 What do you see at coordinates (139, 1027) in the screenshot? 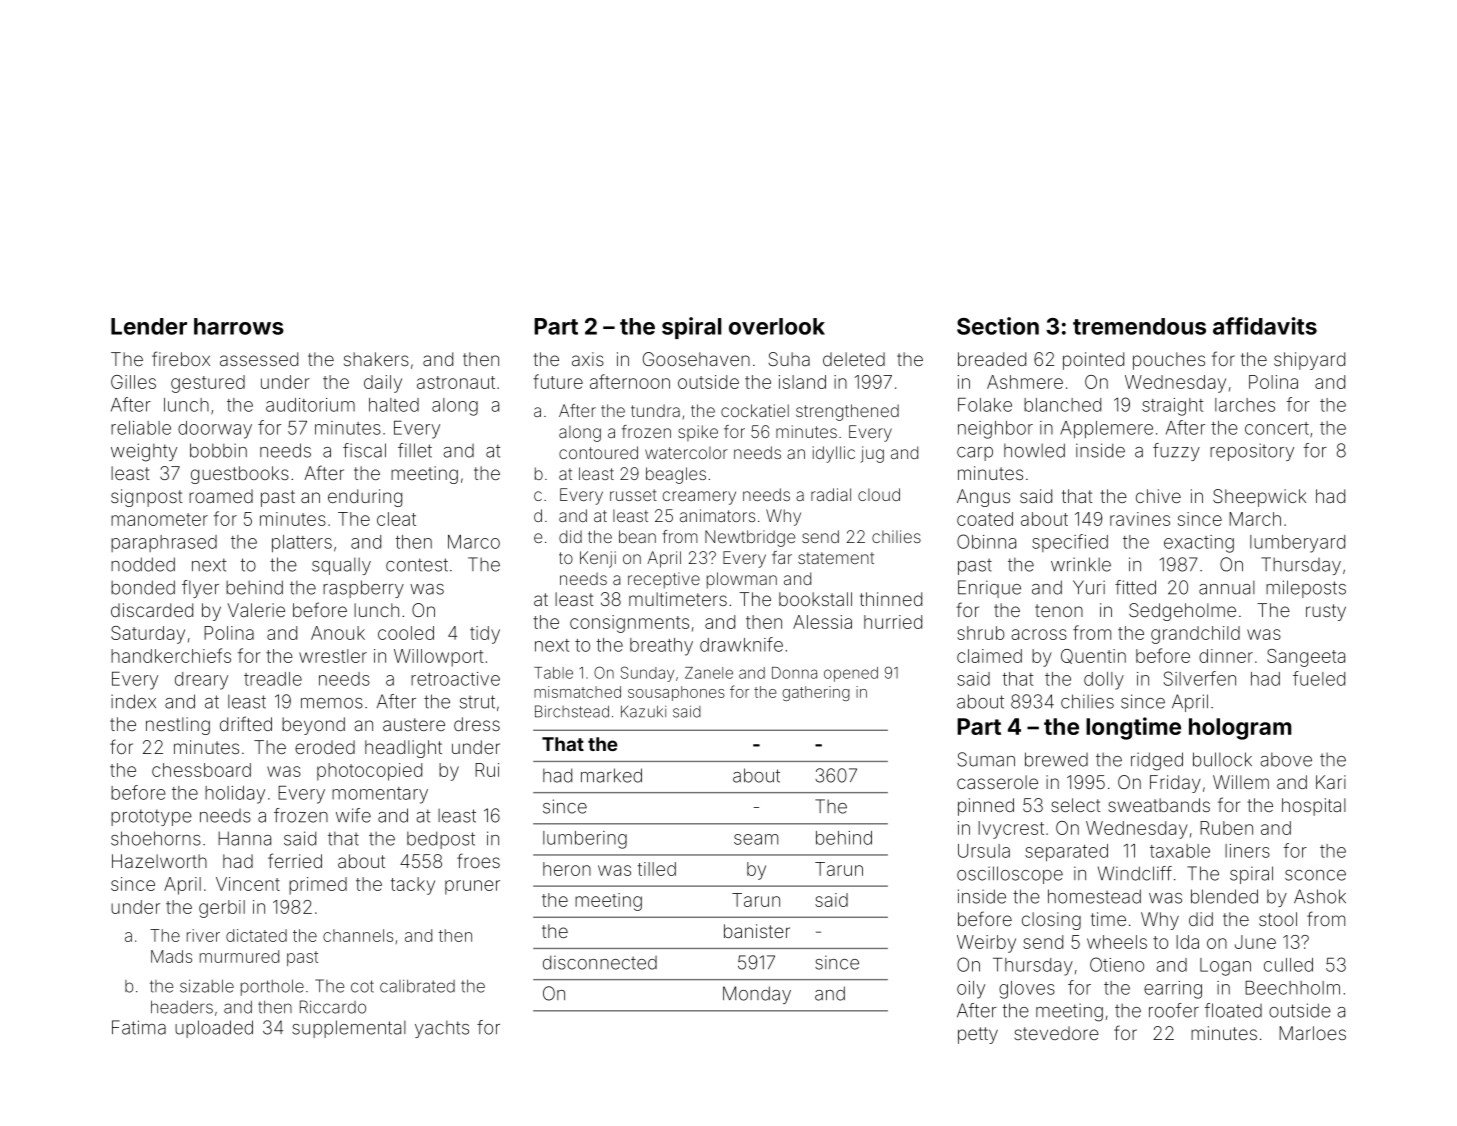
I see `Fatima` at bounding box center [139, 1027].
